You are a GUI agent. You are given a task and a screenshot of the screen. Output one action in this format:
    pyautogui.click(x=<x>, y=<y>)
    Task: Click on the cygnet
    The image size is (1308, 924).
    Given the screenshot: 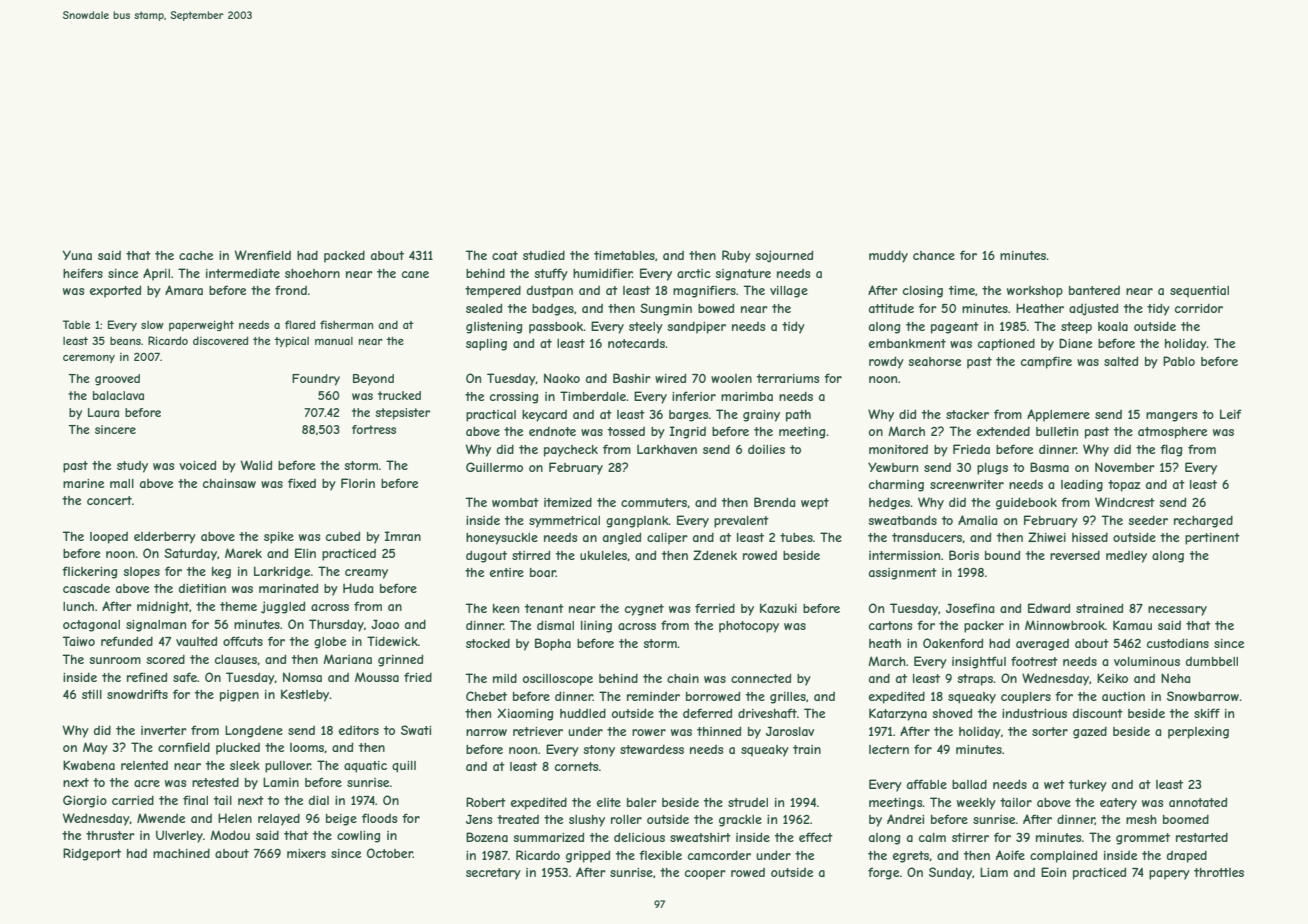 What is the action you would take?
    pyautogui.click(x=644, y=610)
